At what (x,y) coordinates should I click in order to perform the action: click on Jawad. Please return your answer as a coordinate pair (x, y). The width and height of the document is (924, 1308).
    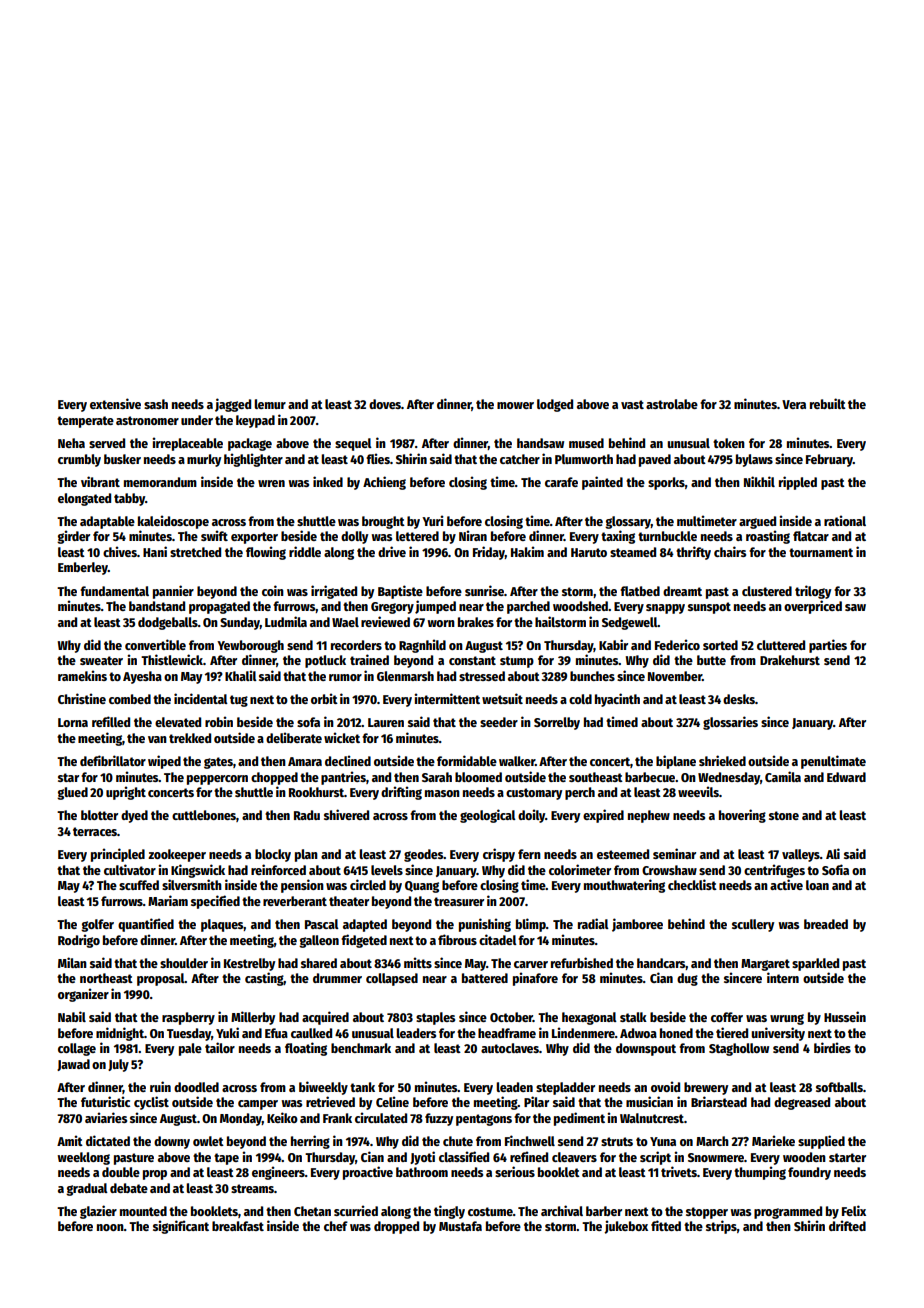
    Looking at the image, I should click on (73, 1065).
